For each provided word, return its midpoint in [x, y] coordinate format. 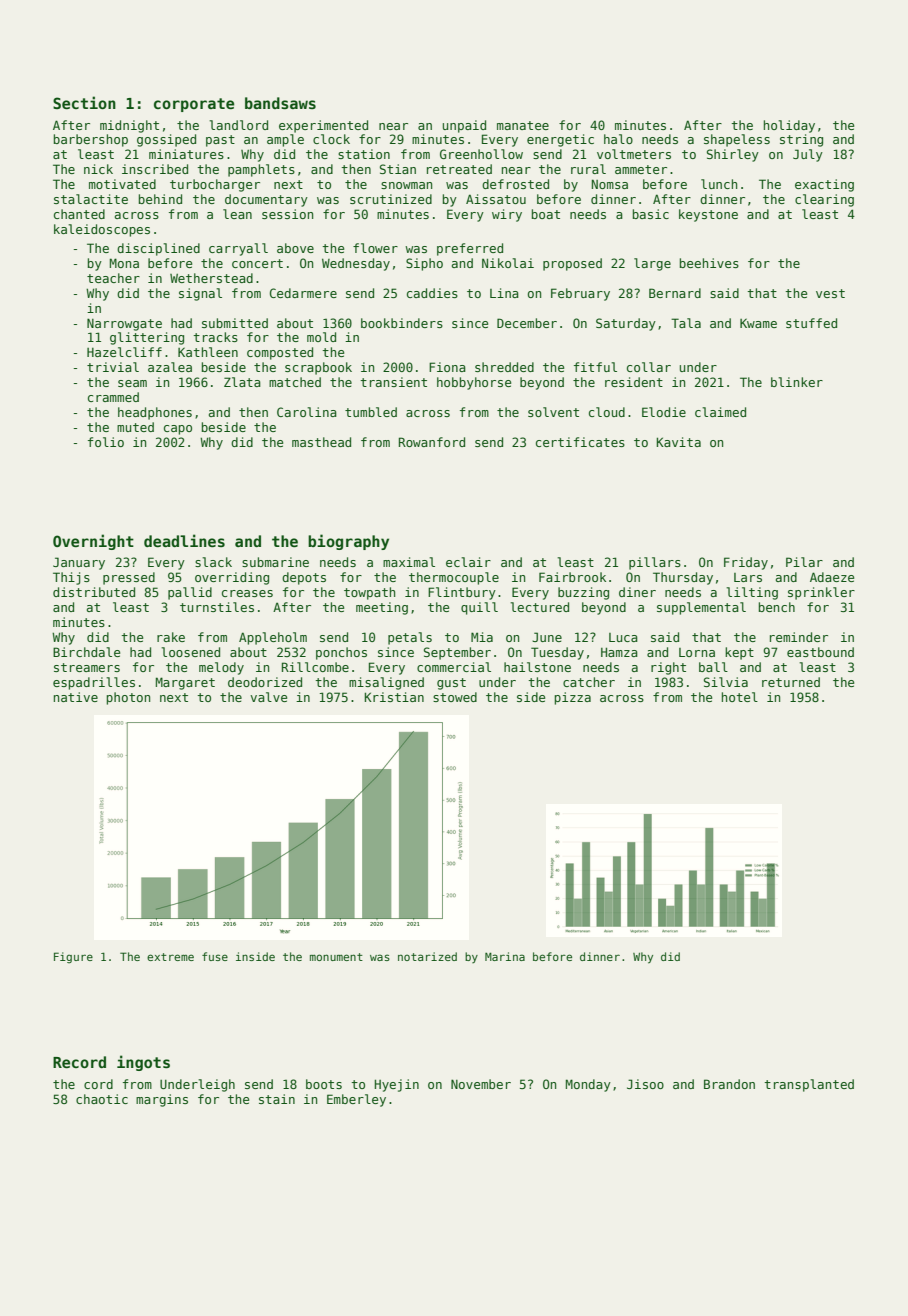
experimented [323, 126]
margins [162, 1100]
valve [268, 697]
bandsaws [280, 103]
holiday [789, 126]
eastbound [820, 652]
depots [304, 578]
